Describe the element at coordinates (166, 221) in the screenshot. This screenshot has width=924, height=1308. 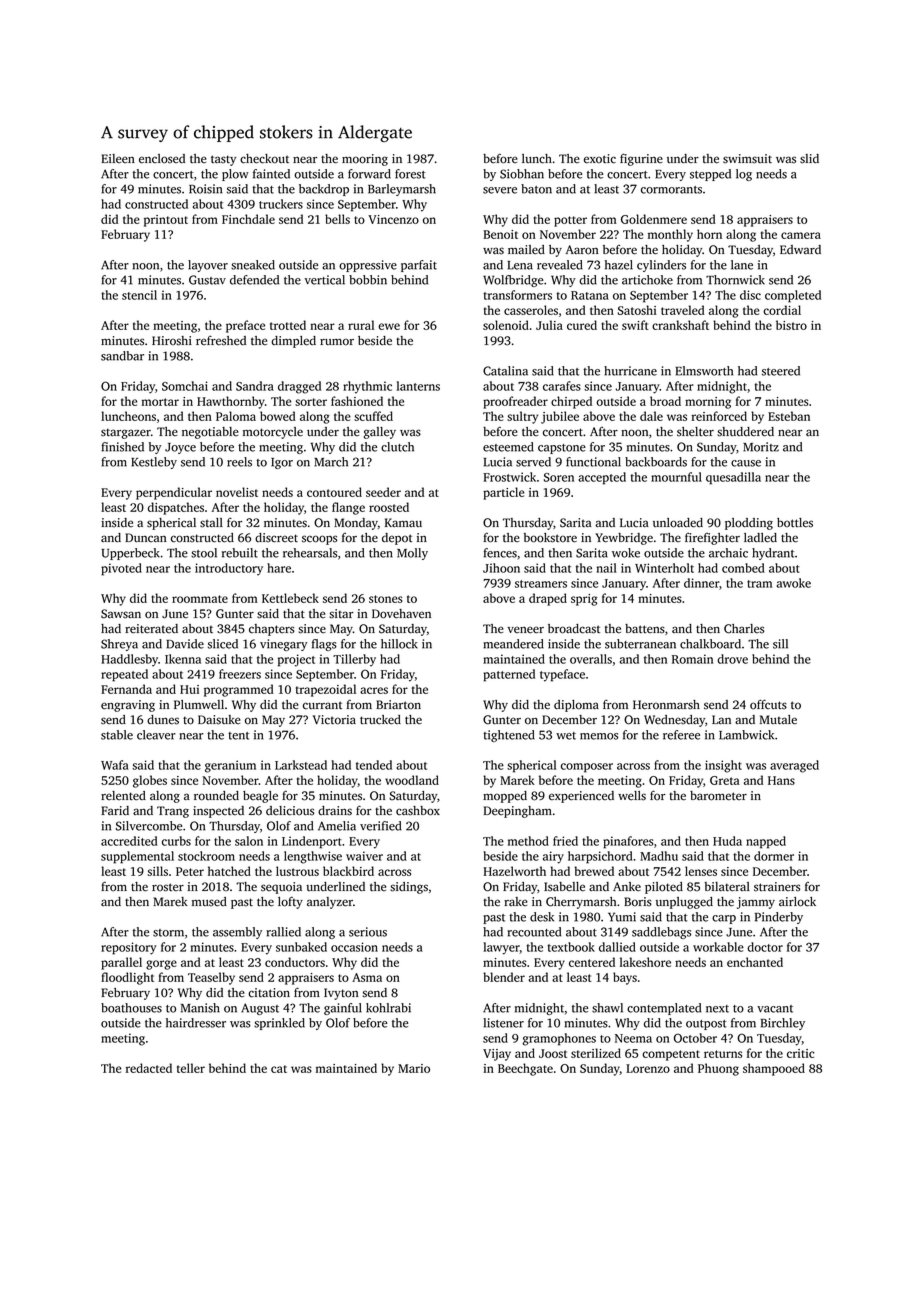
I see `printout` at that location.
